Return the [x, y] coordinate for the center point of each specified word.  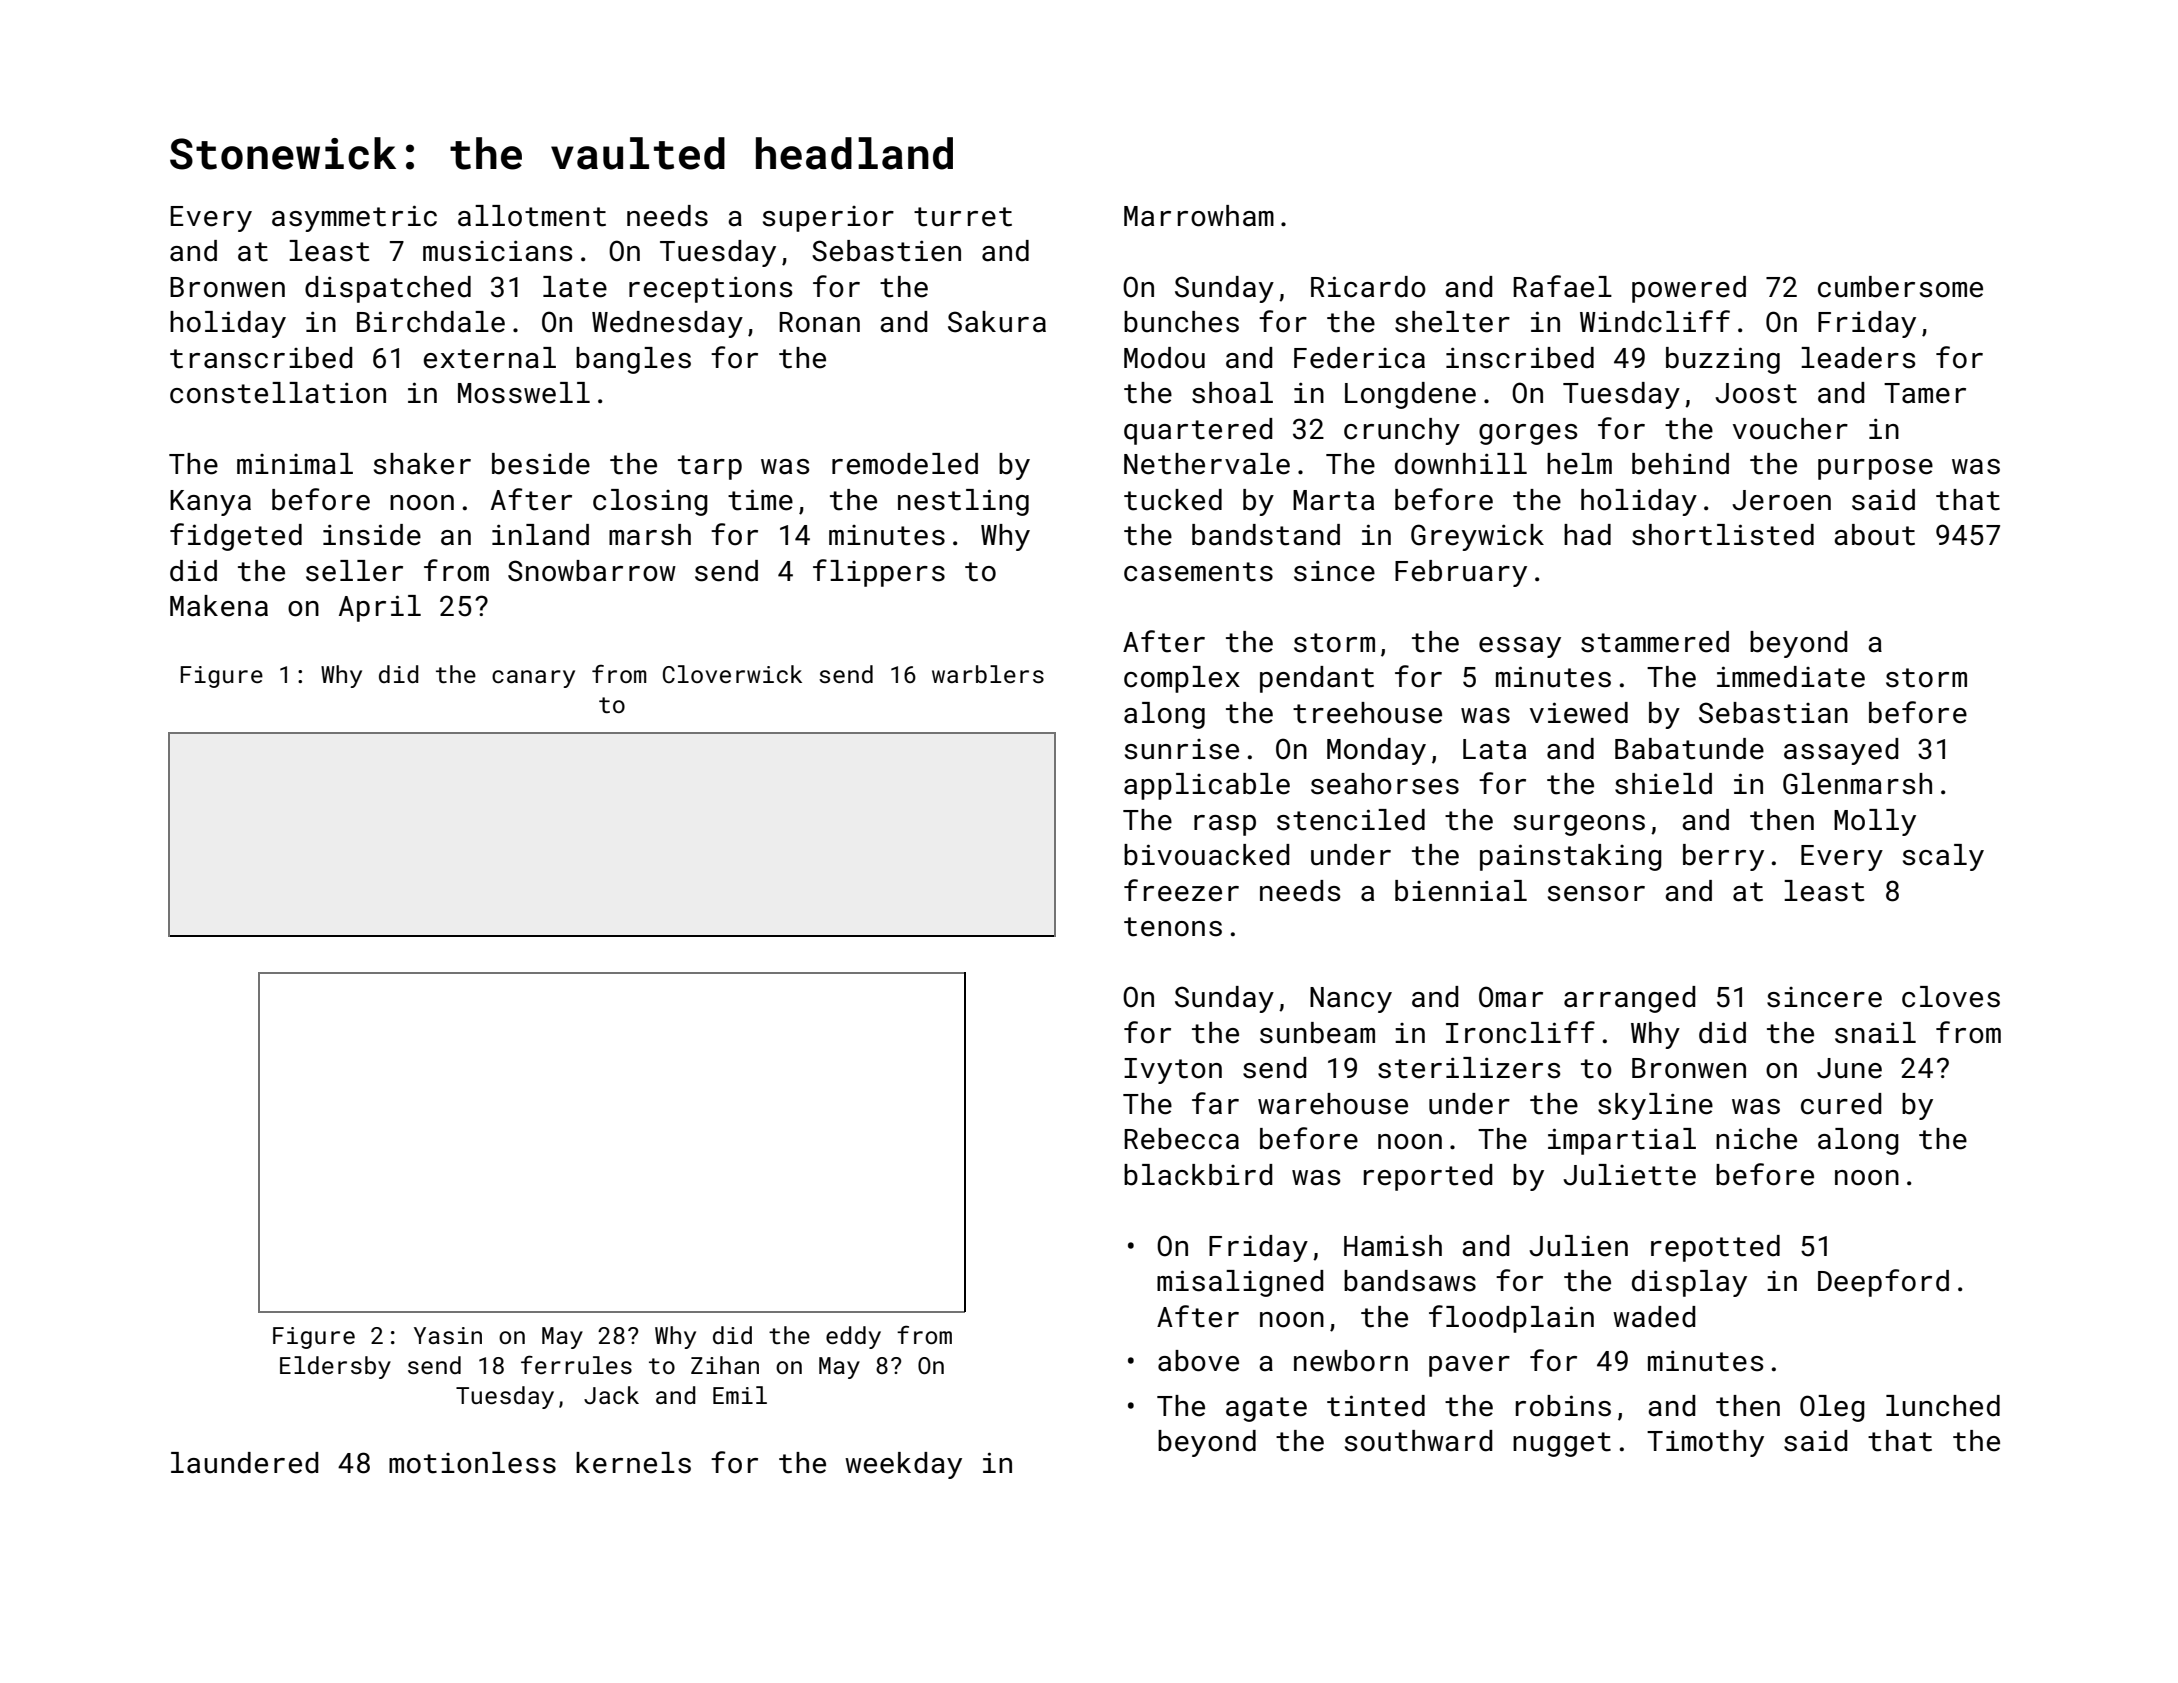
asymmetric [354, 218]
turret [963, 217]
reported [1428, 1177]
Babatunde [1689, 749]
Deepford [1883, 1283]
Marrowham [1199, 216]
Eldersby [335, 1367]
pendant [1317, 679]
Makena [219, 606]
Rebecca [1181, 1139]
